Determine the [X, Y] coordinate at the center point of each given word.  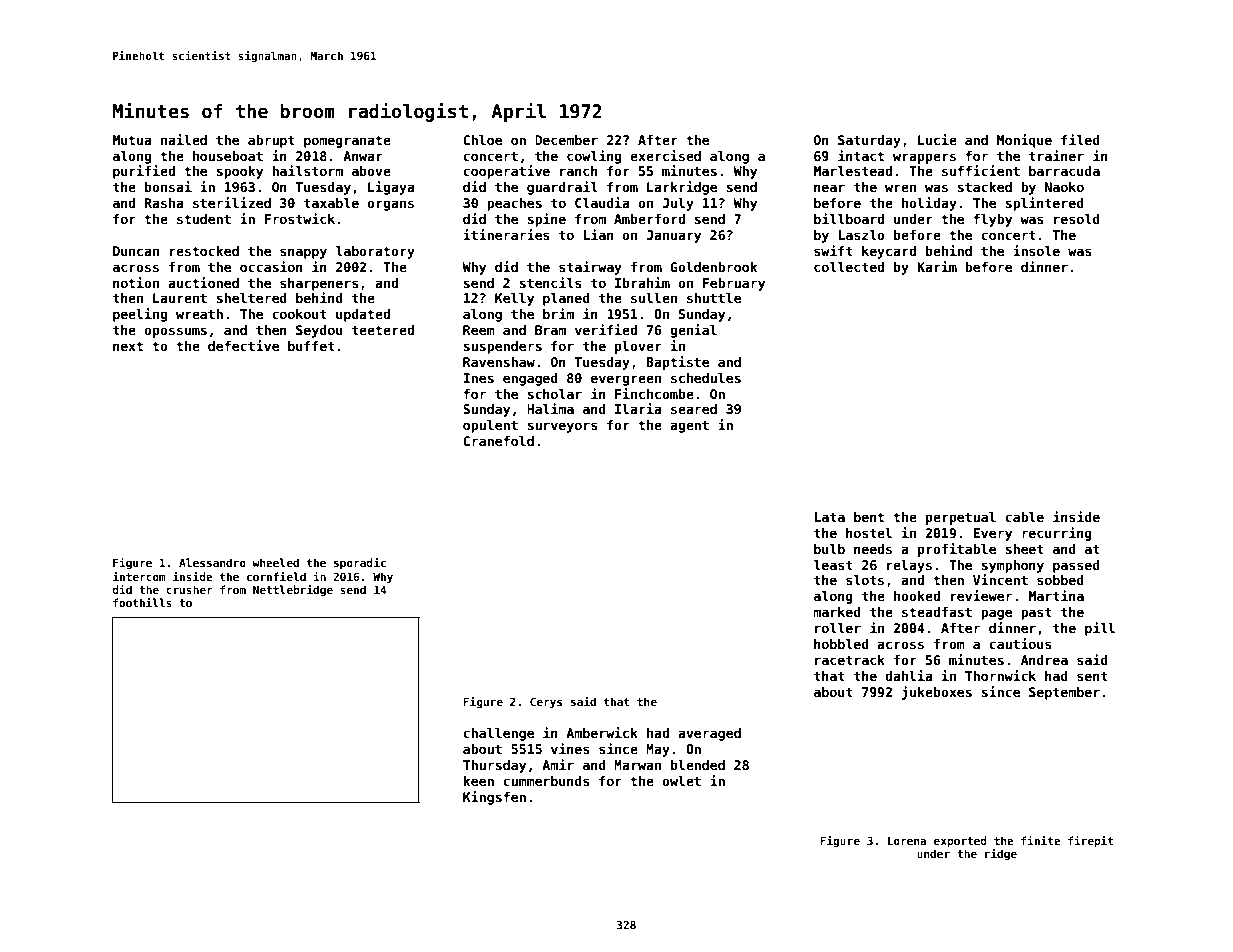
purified [144, 172]
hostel [869, 533]
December [566, 140]
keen [478, 781]
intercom [139, 576]
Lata [829, 517]
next [128, 346]
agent [689, 426]
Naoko [1064, 187]
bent [869, 517]
